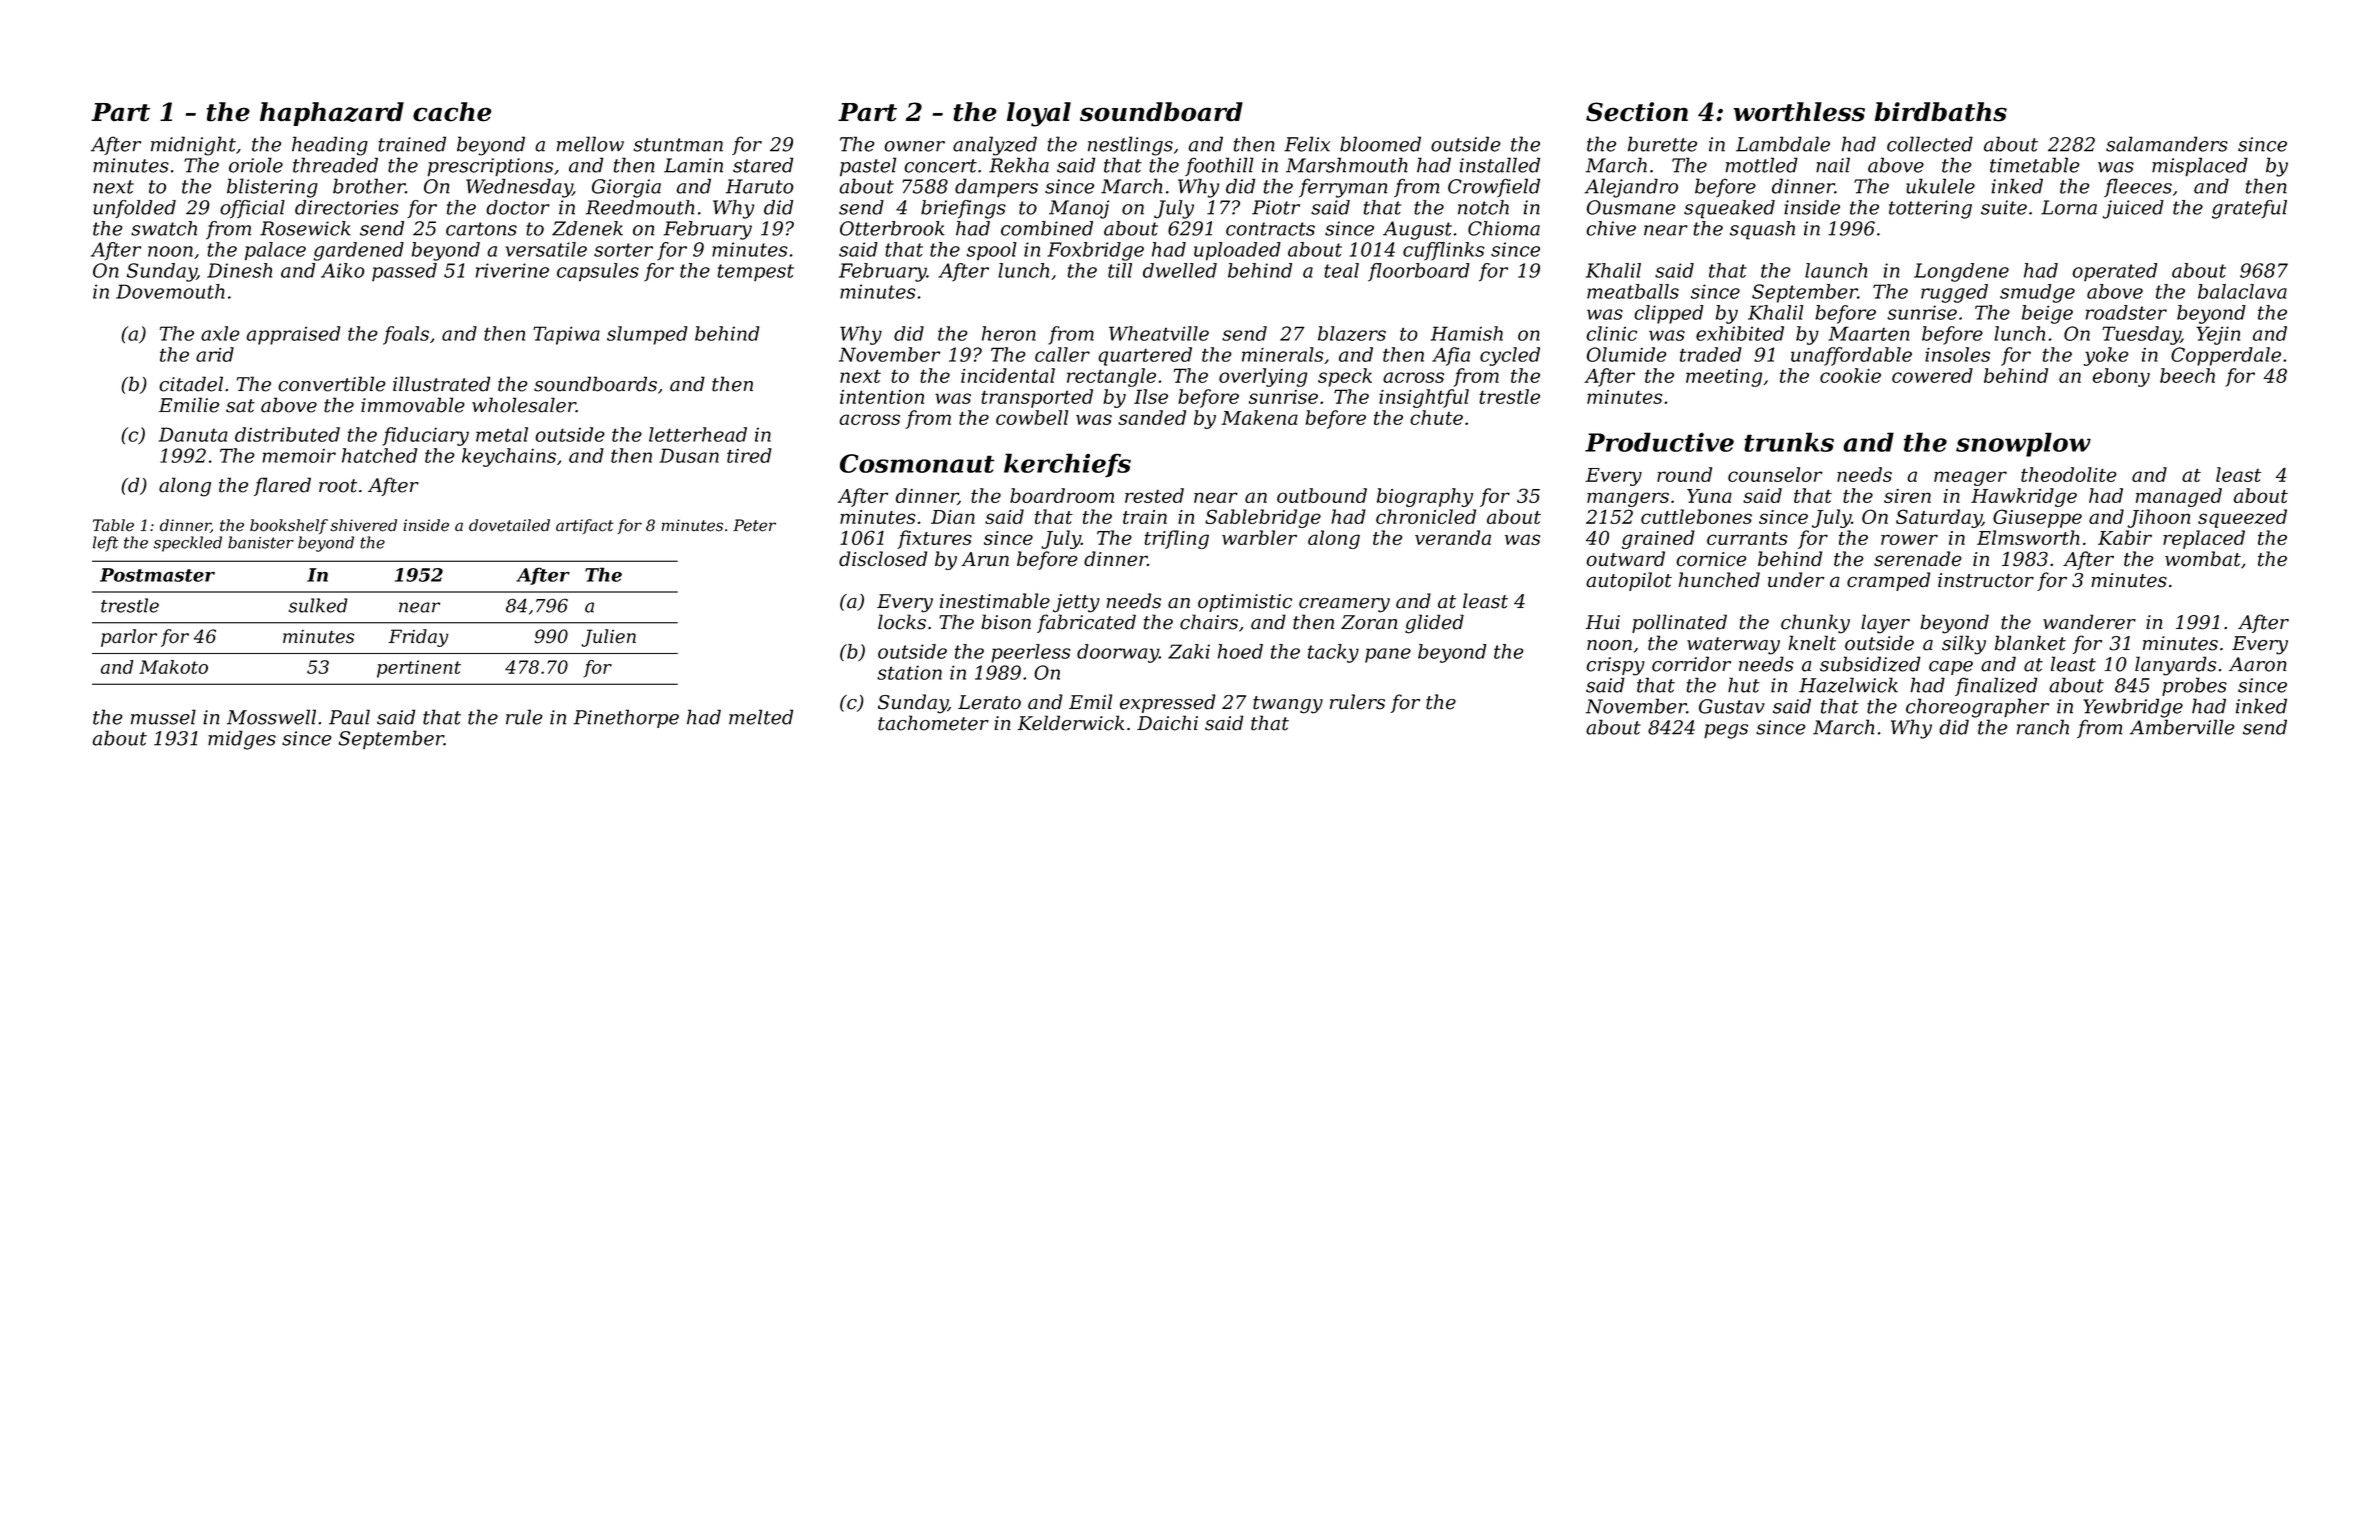 The image size is (2380, 1540). Describe the element at coordinates (332, 114) in the document. I see `haphazard` at that location.
